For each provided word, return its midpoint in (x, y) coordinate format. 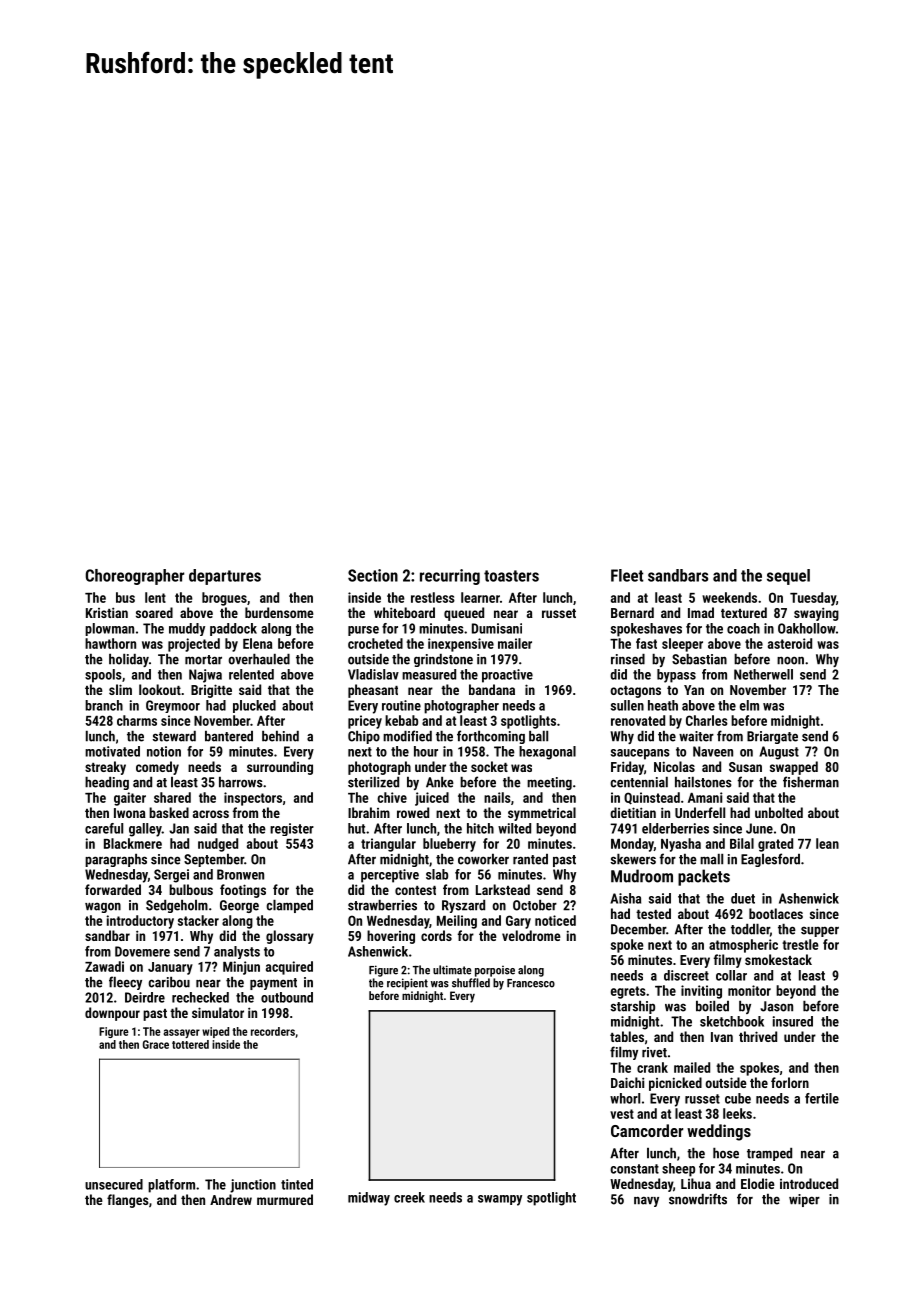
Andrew (231, 1199)
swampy (500, 1200)
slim (120, 689)
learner (480, 597)
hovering (391, 937)
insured (793, 1021)
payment (273, 984)
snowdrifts (698, 1199)
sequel (788, 577)
